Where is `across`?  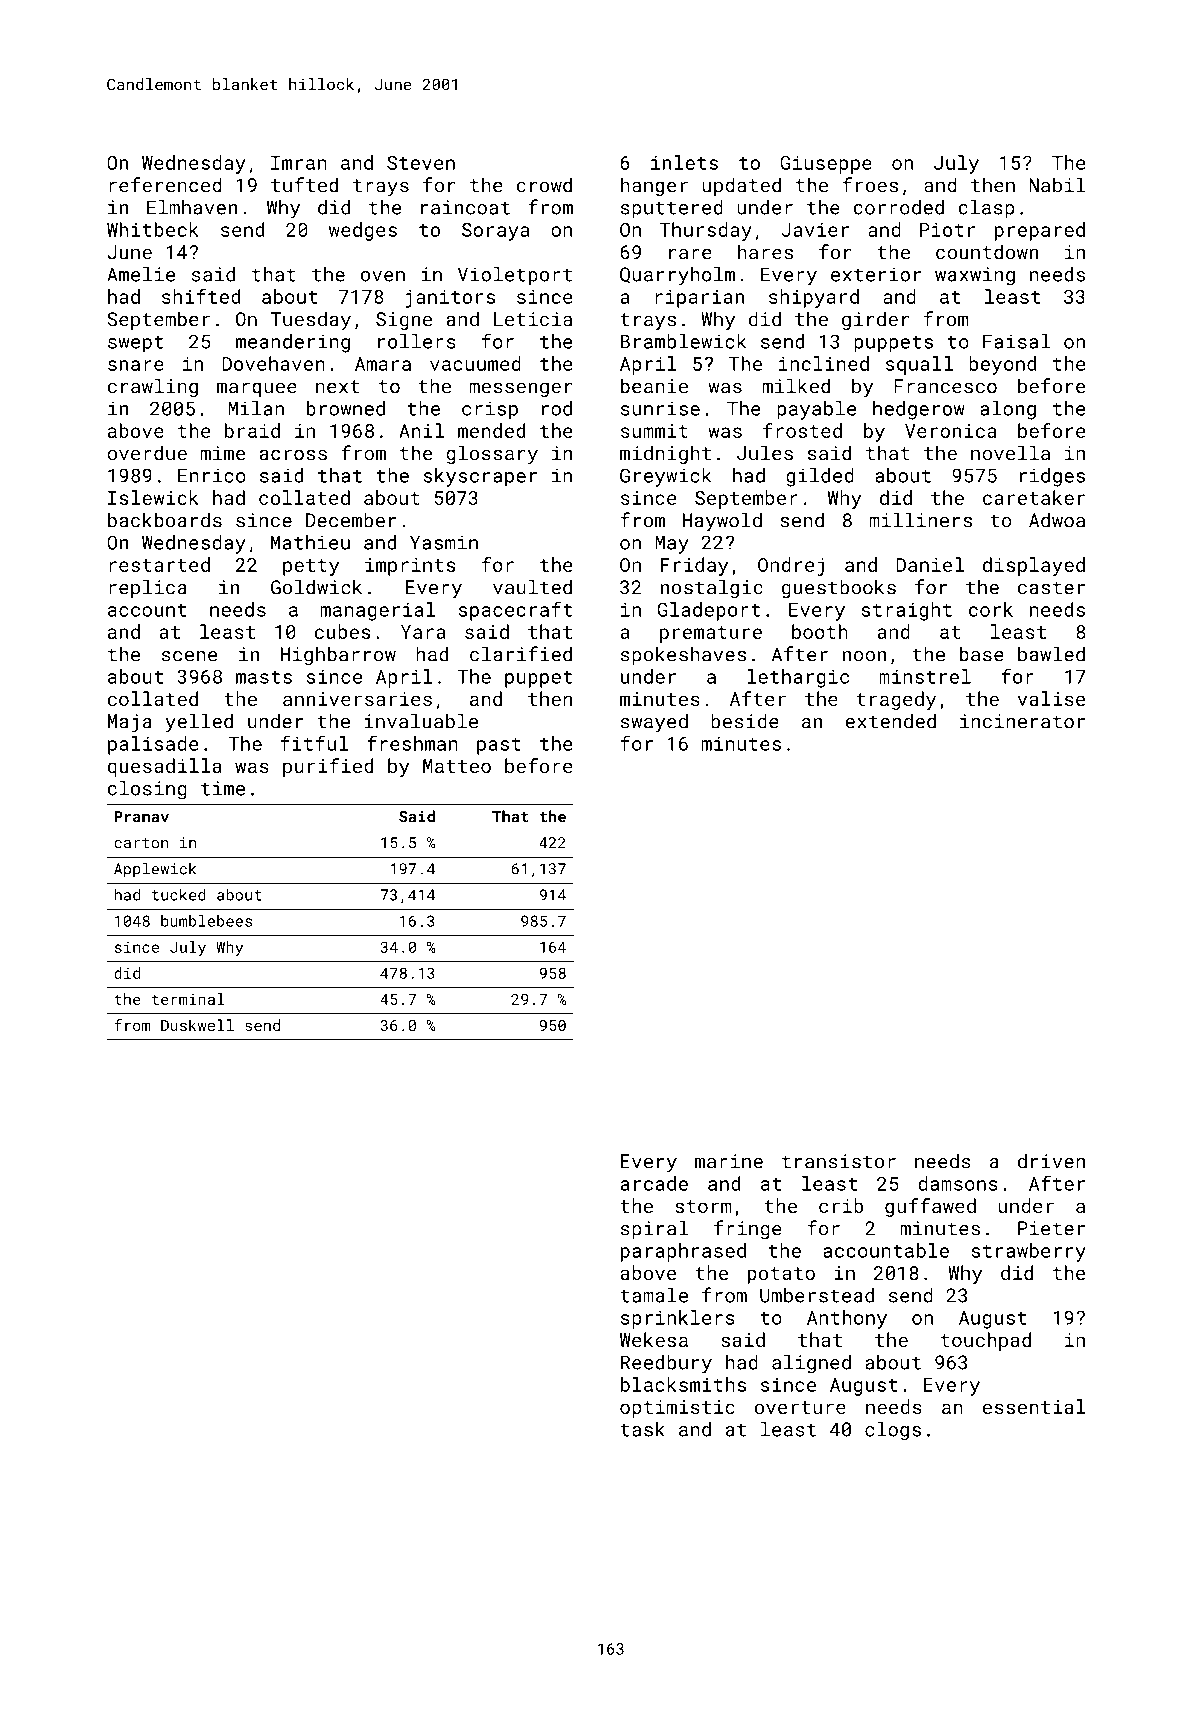
across is located at coordinates (293, 455).
